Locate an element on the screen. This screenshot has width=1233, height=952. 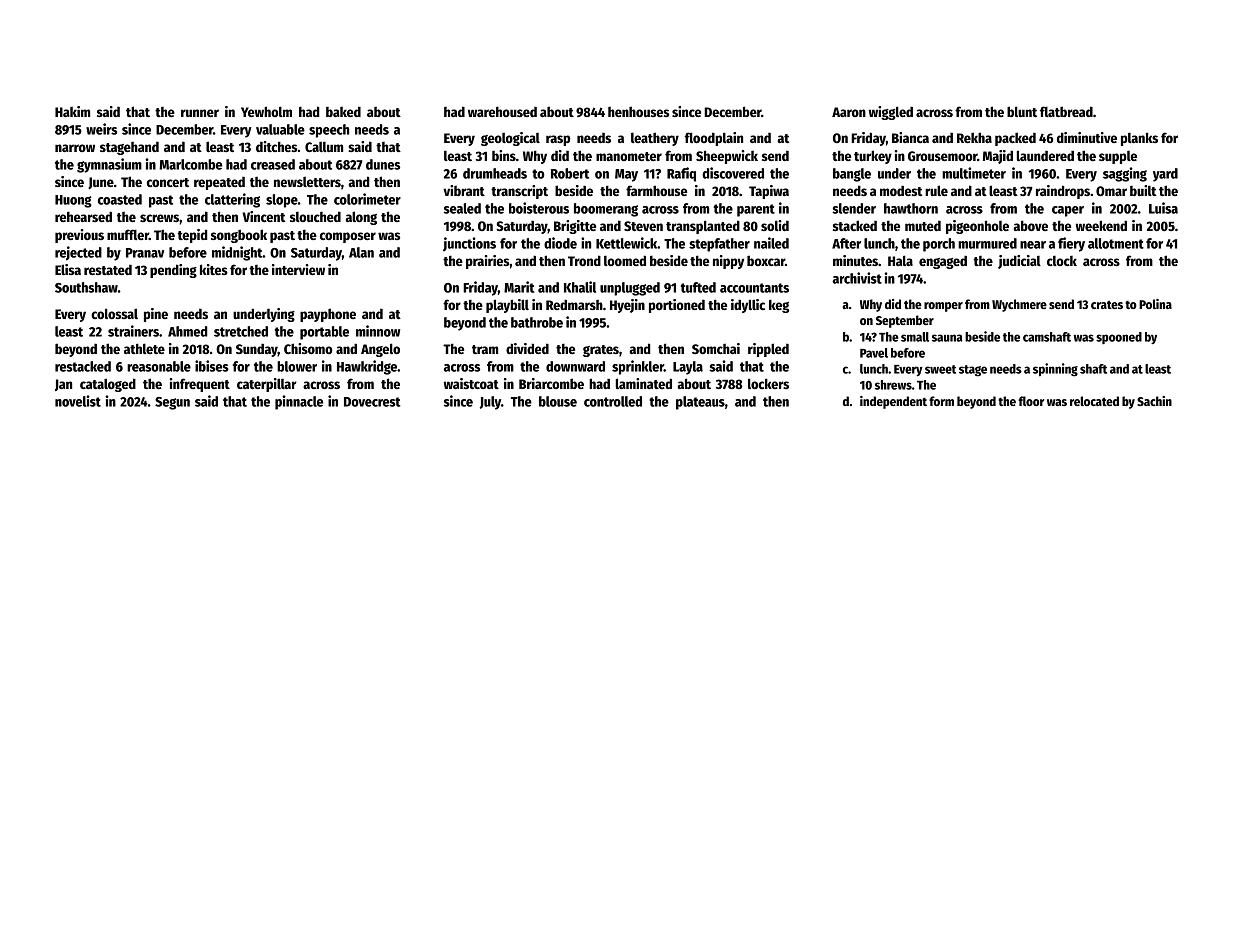
flatbread is located at coordinates (1066, 111).
